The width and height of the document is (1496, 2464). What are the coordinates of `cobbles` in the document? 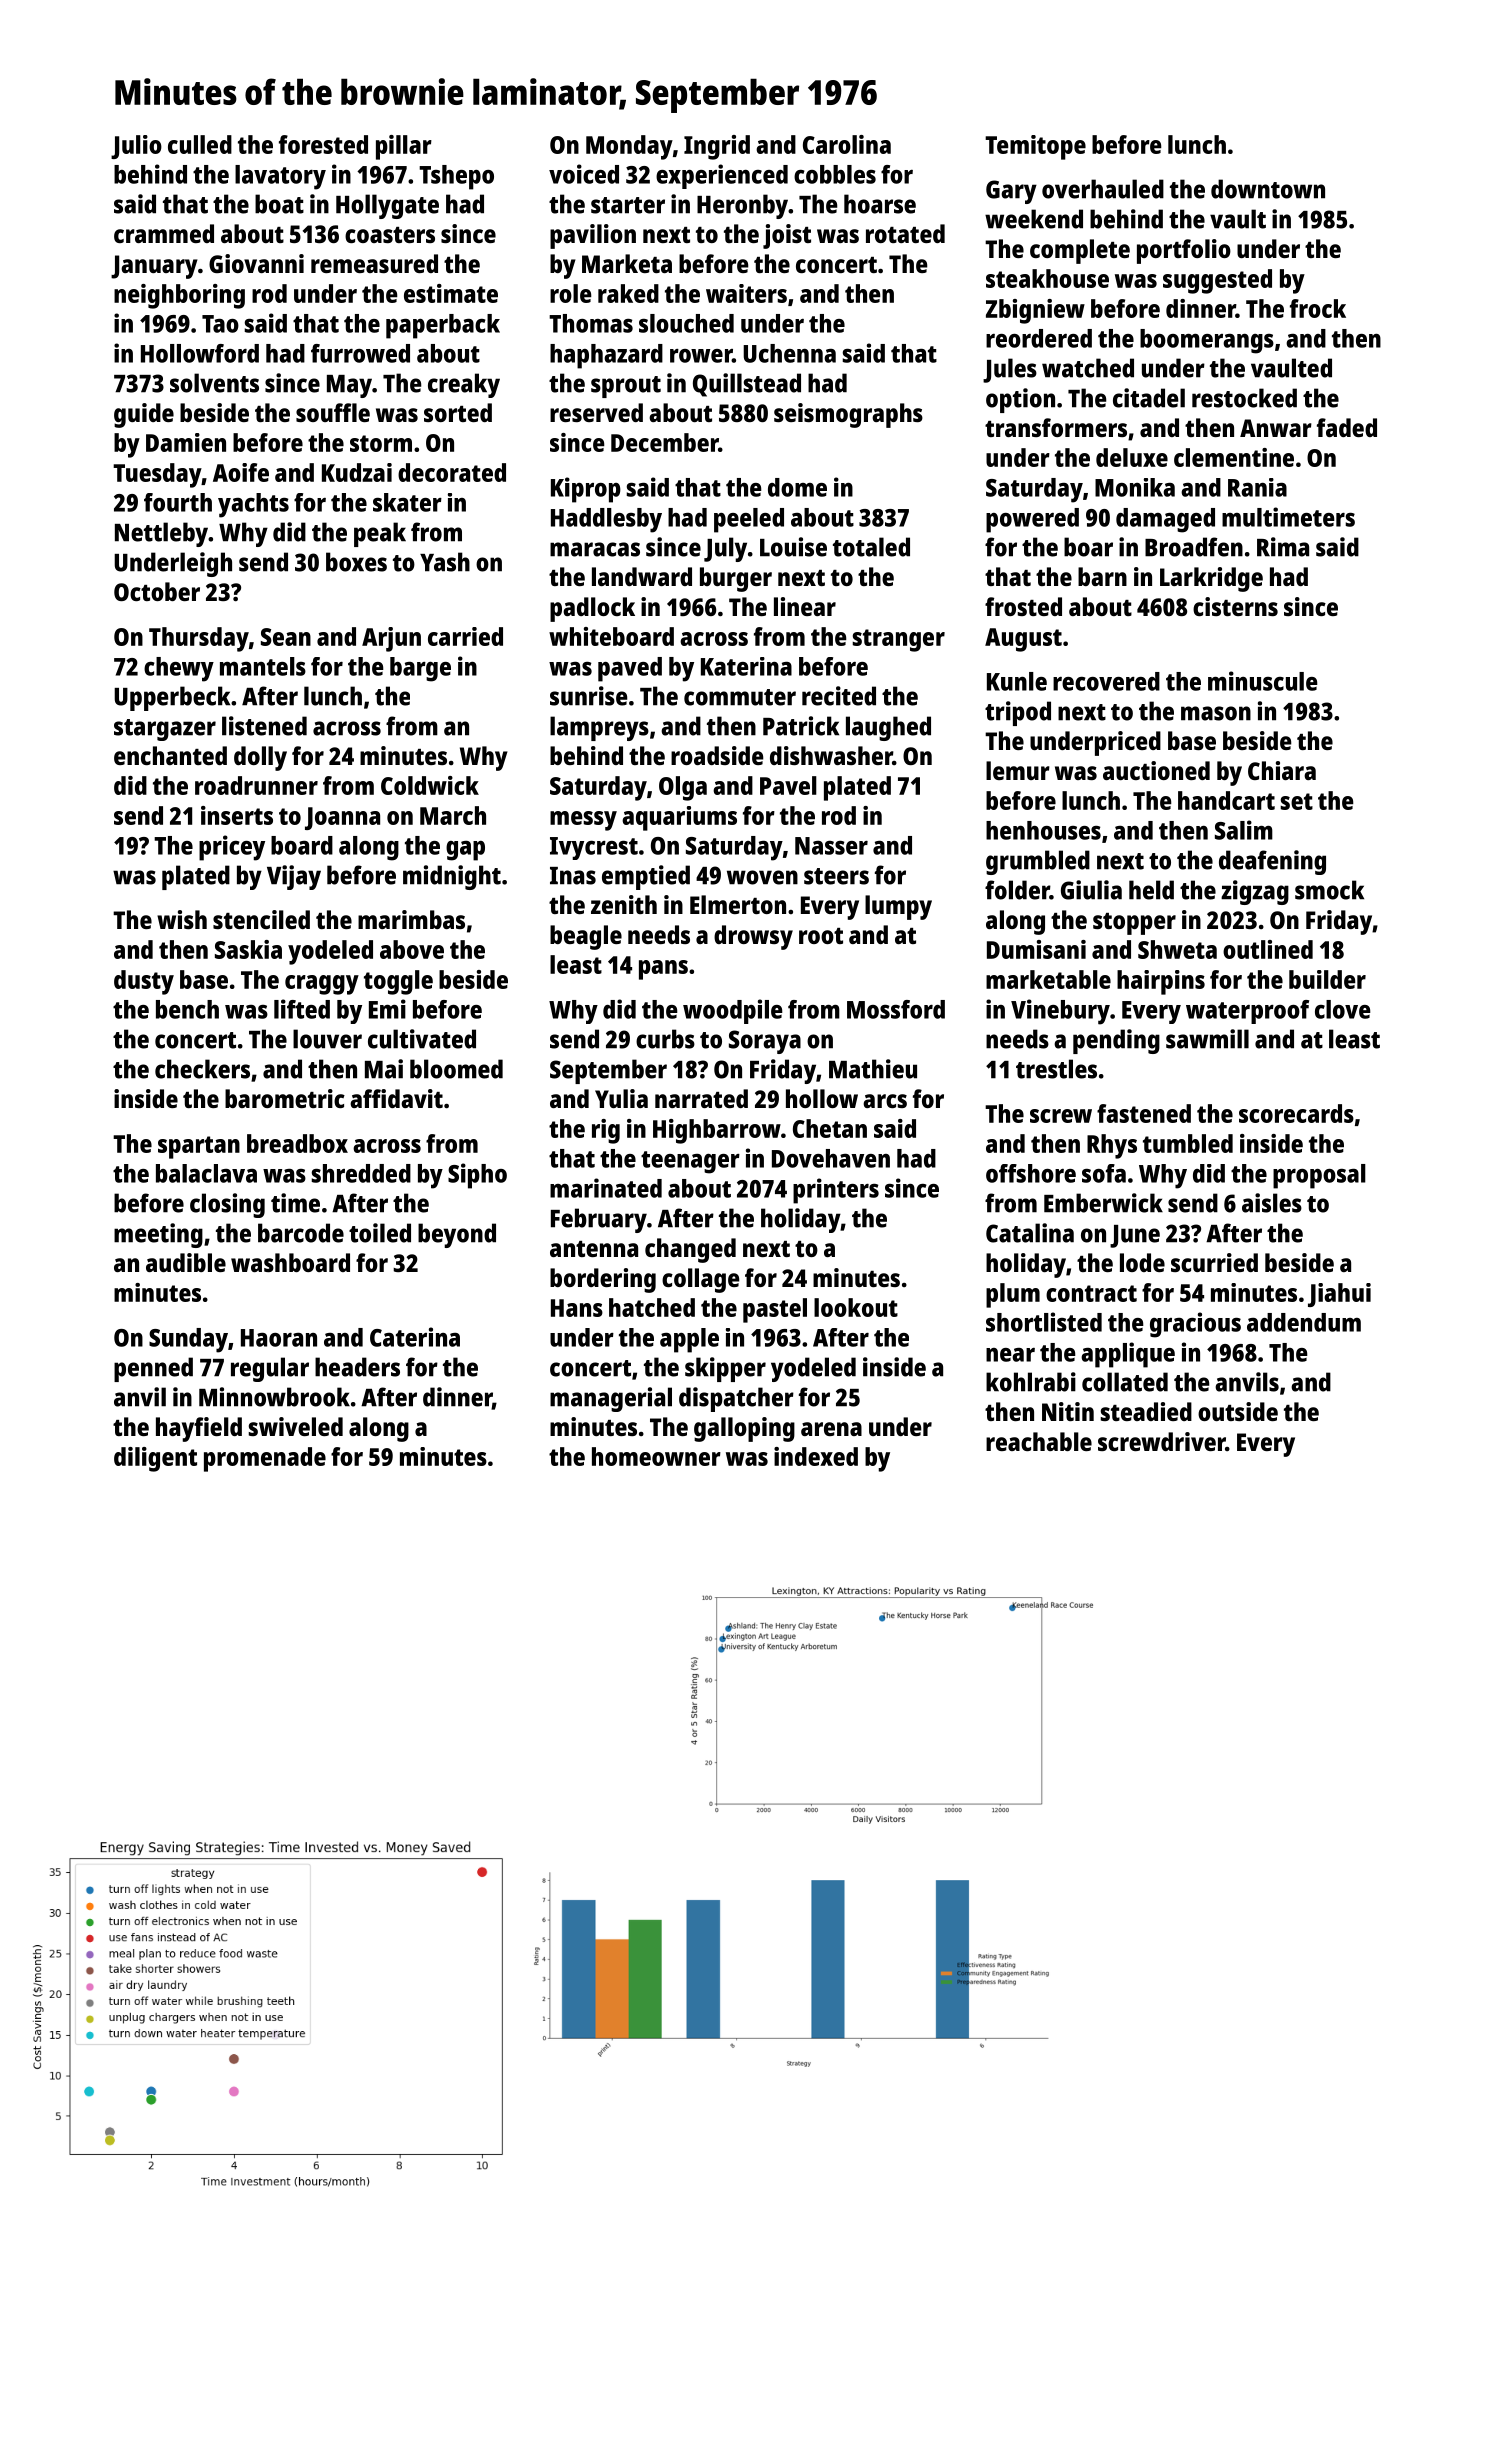 It's located at (835, 174).
